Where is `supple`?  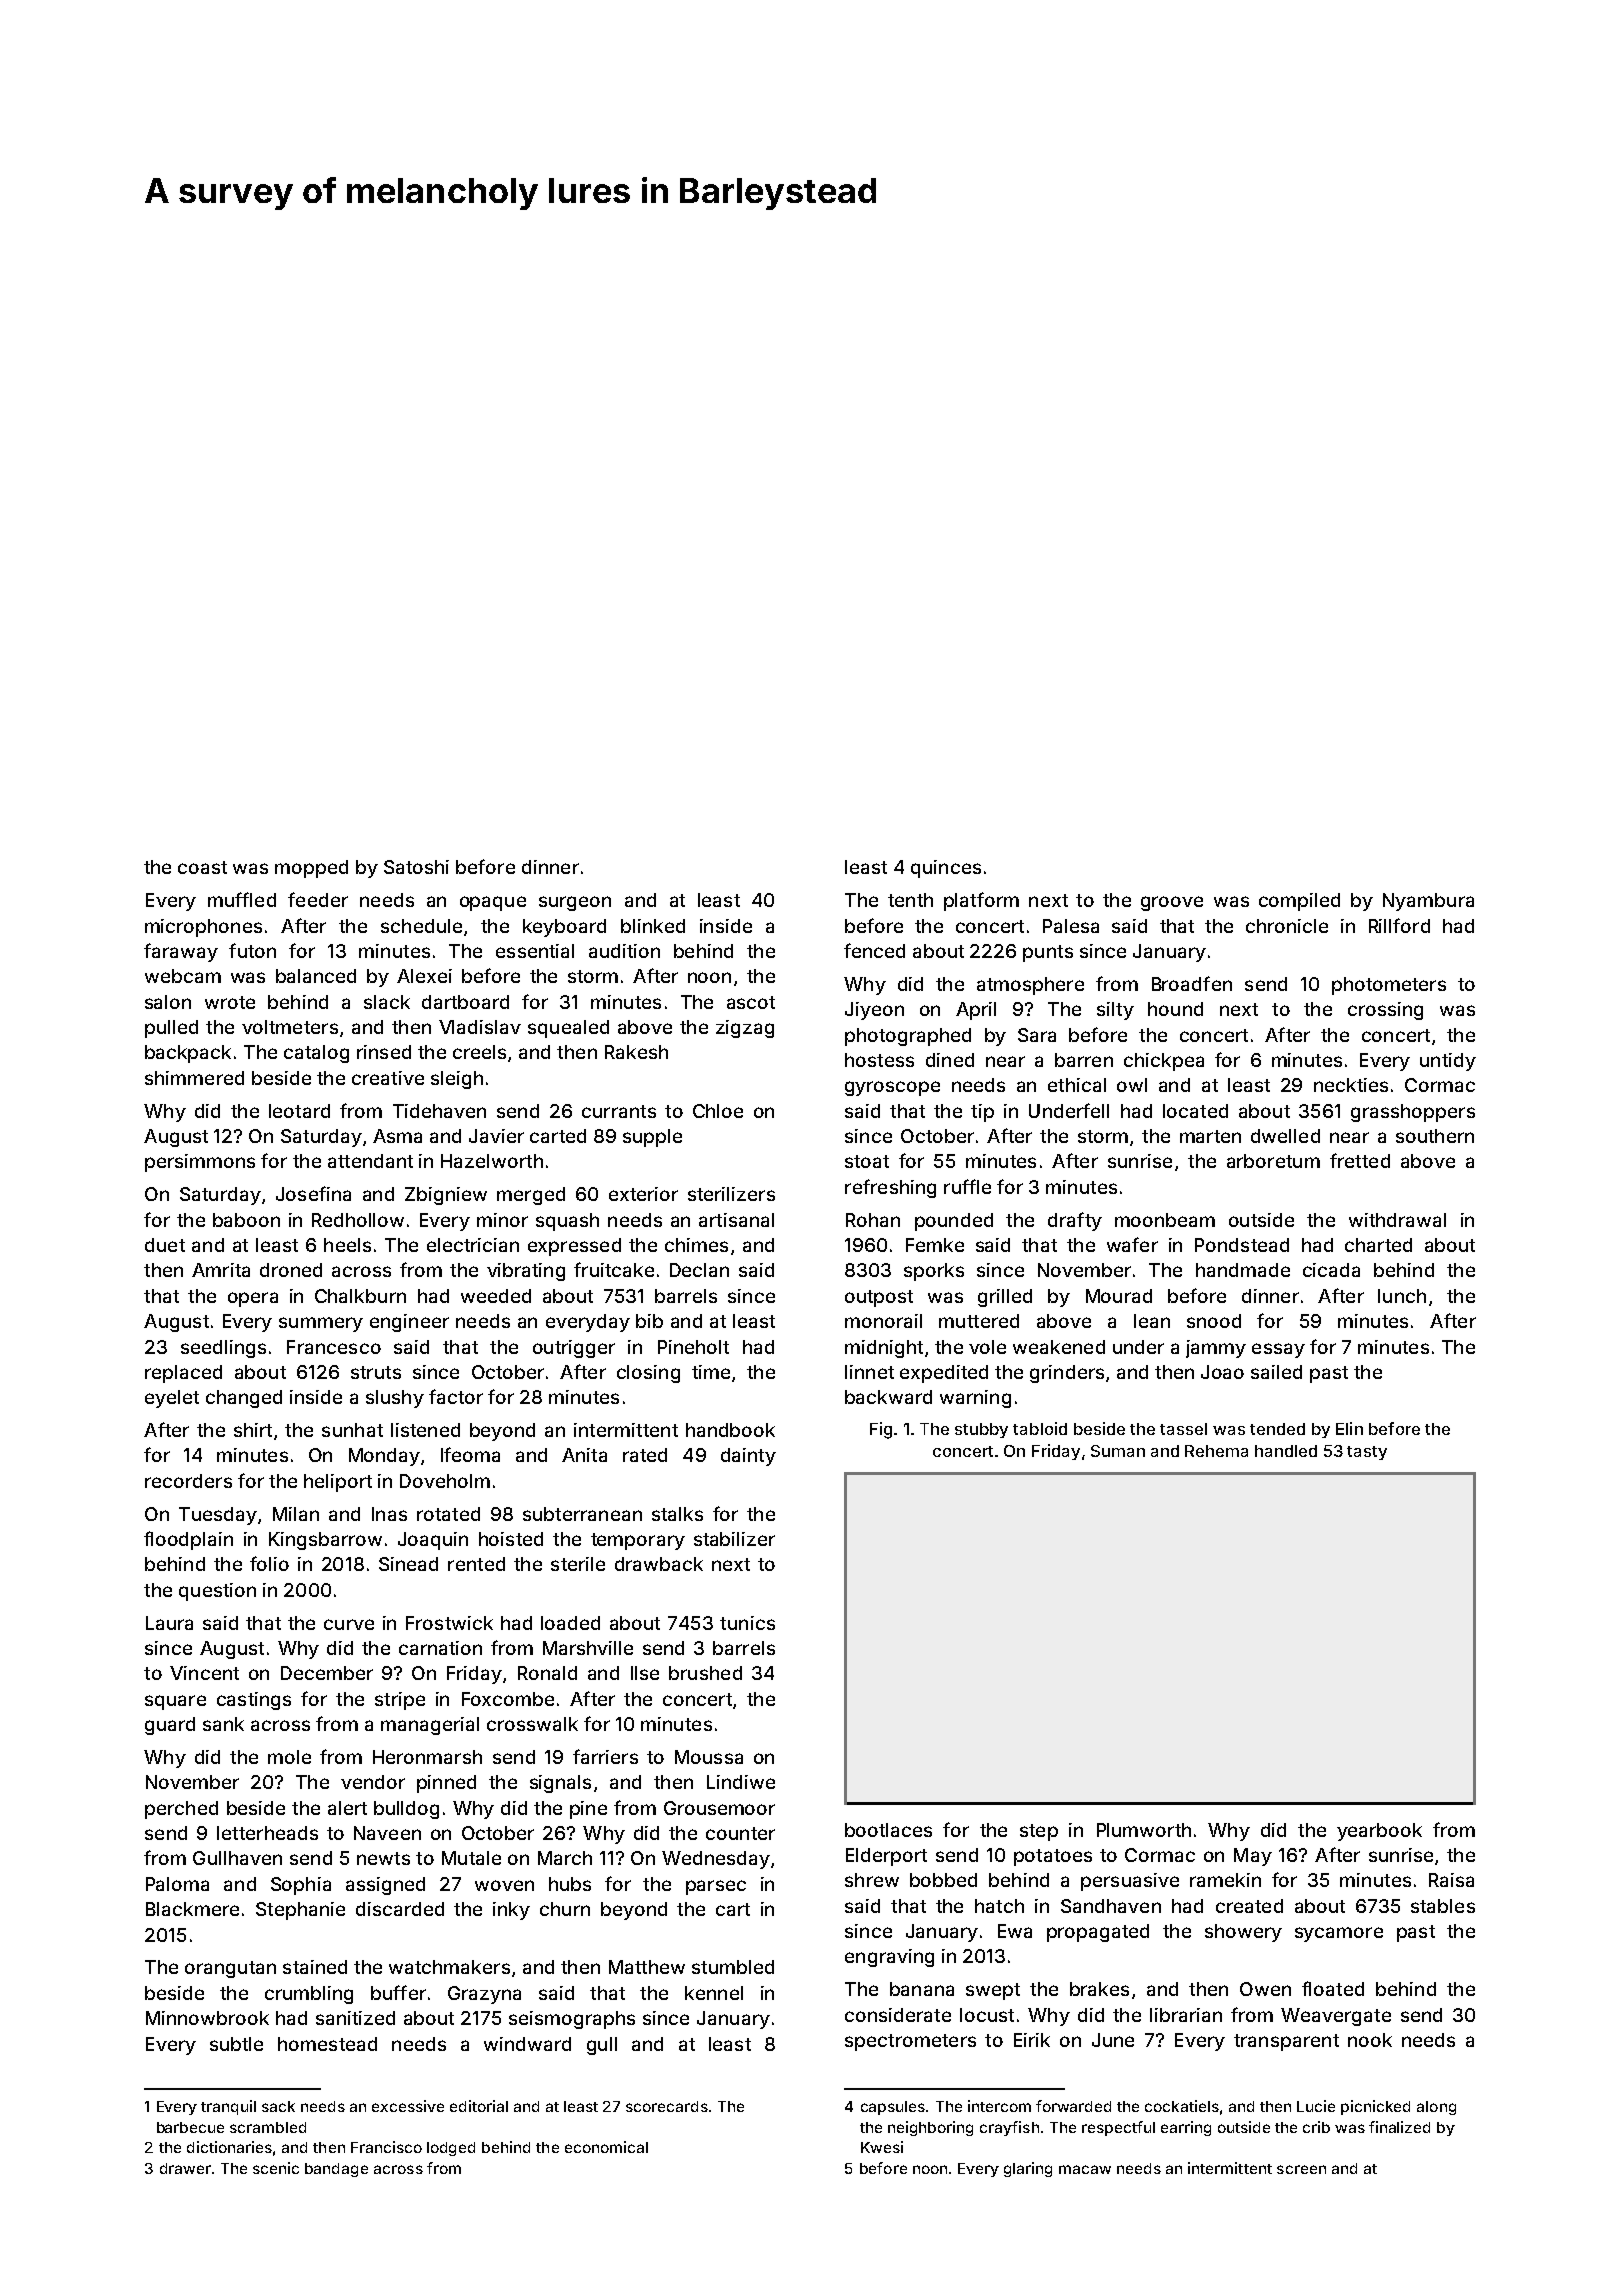
supple is located at coordinates (652, 1138).
